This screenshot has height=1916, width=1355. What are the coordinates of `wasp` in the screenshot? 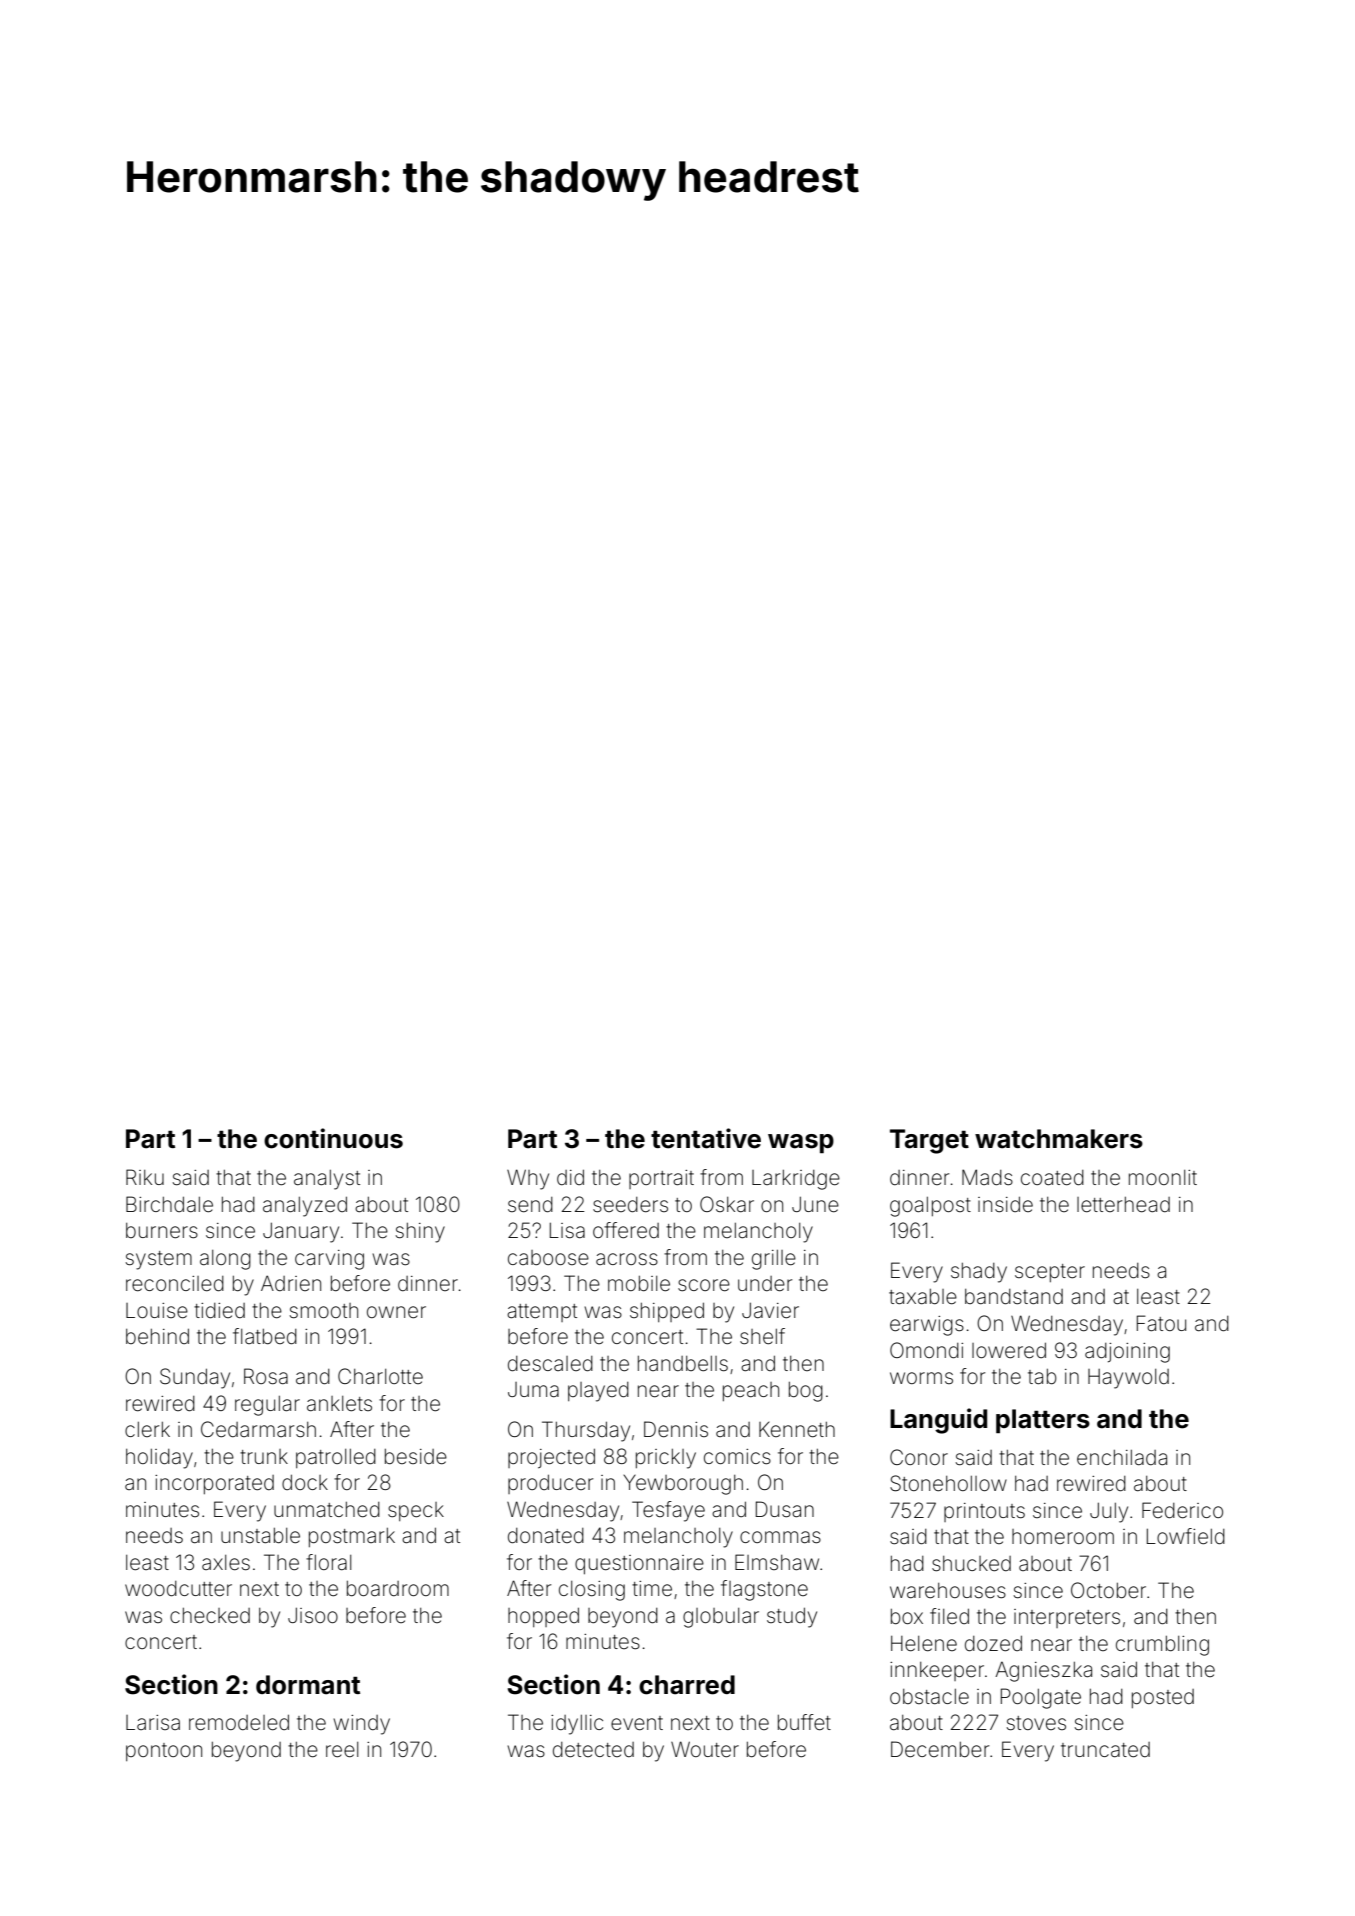 It's located at (801, 1143).
